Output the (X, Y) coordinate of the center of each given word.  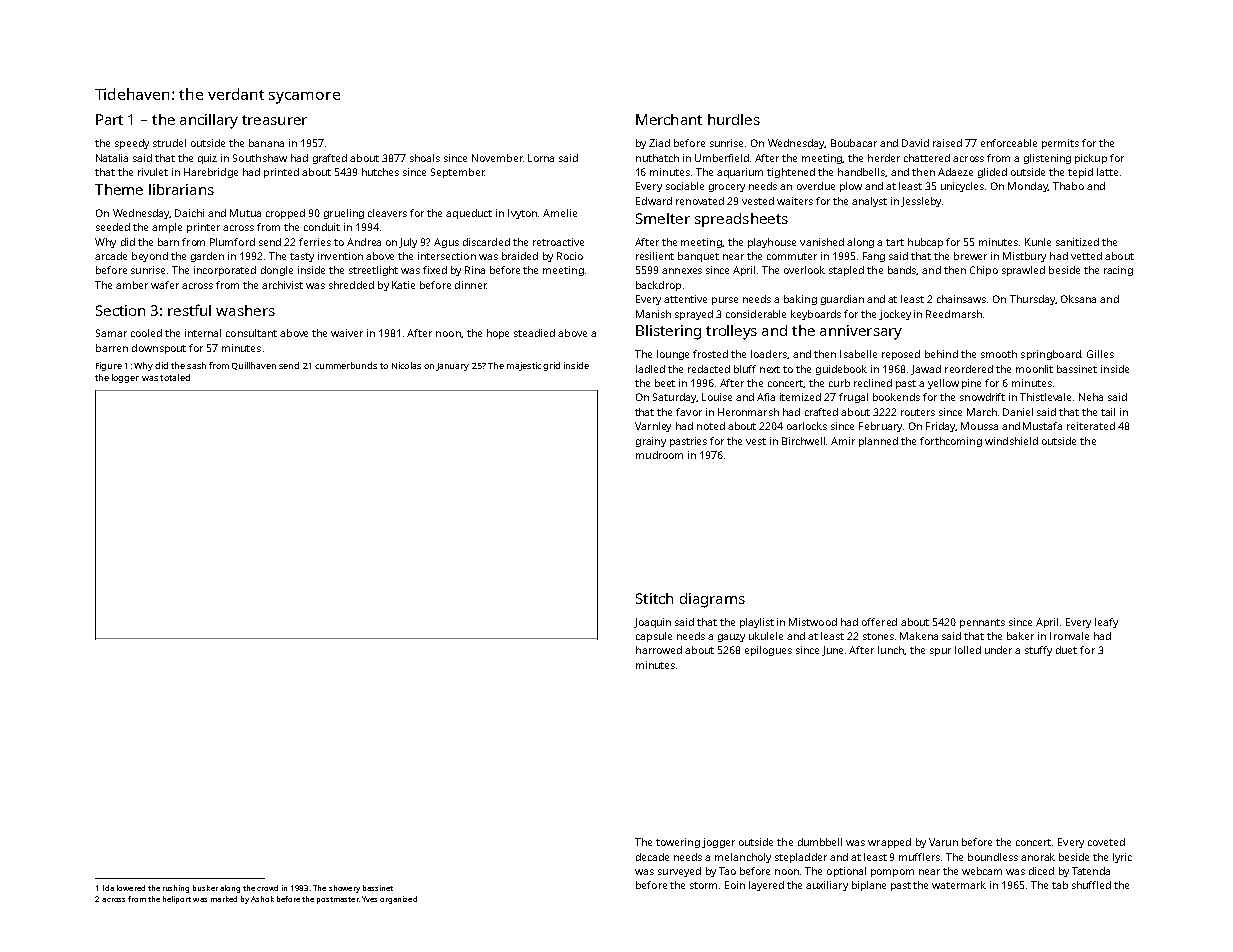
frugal (853, 398)
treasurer (274, 120)
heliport (177, 900)
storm (703, 885)
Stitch (654, 598)
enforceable (1009, 143)
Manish (653, 314)
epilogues (768, 651)
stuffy (1038, 651)
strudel (169, 143)
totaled (175, 377)
